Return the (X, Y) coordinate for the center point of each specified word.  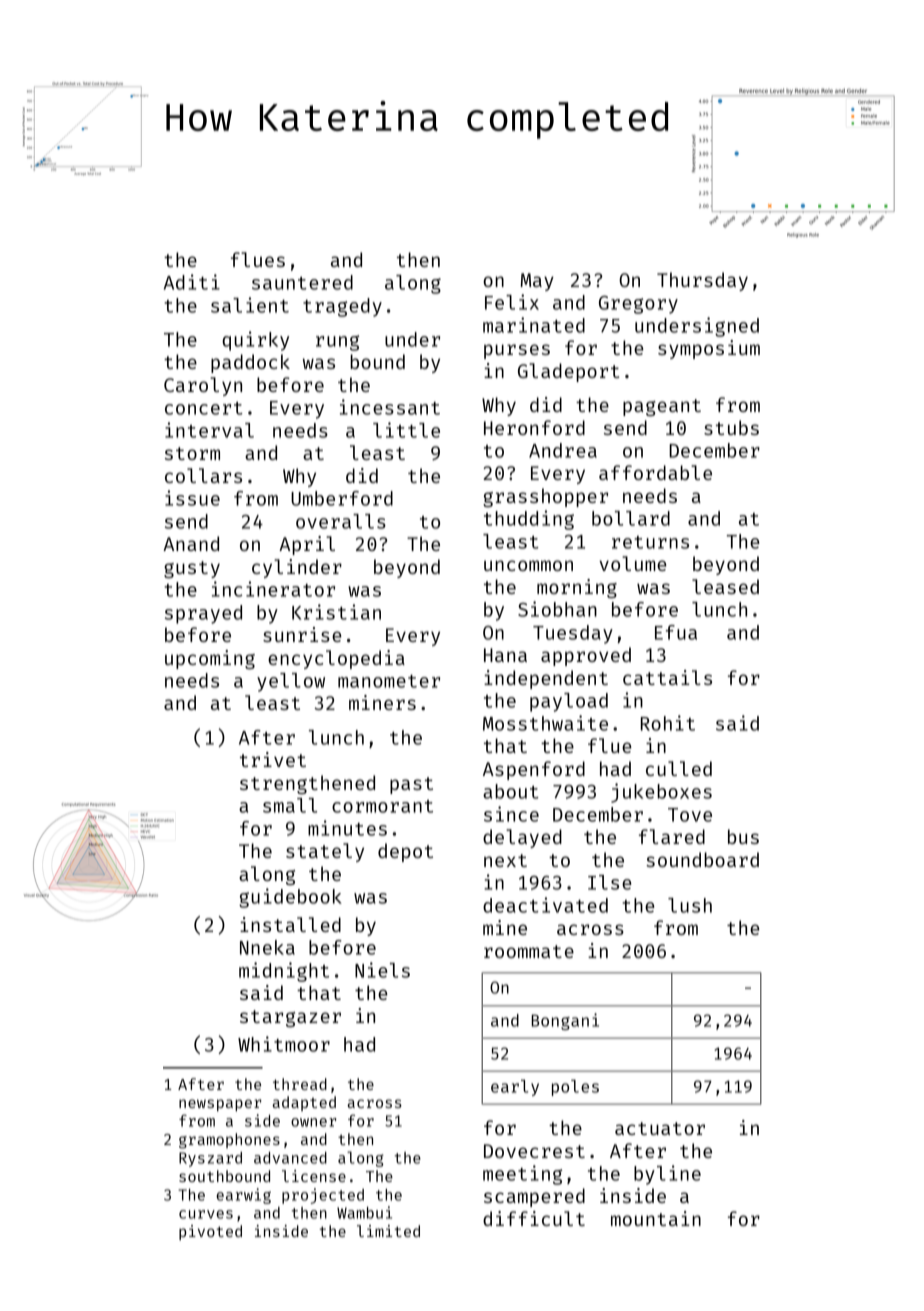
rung (337, 343)
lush (690, 905)
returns (650, 542)
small (290, 805)
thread (300, 1084)
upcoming (210, 659)
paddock (250, 363)
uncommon (528, 565)
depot (405, 852)
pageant (662, 407)
